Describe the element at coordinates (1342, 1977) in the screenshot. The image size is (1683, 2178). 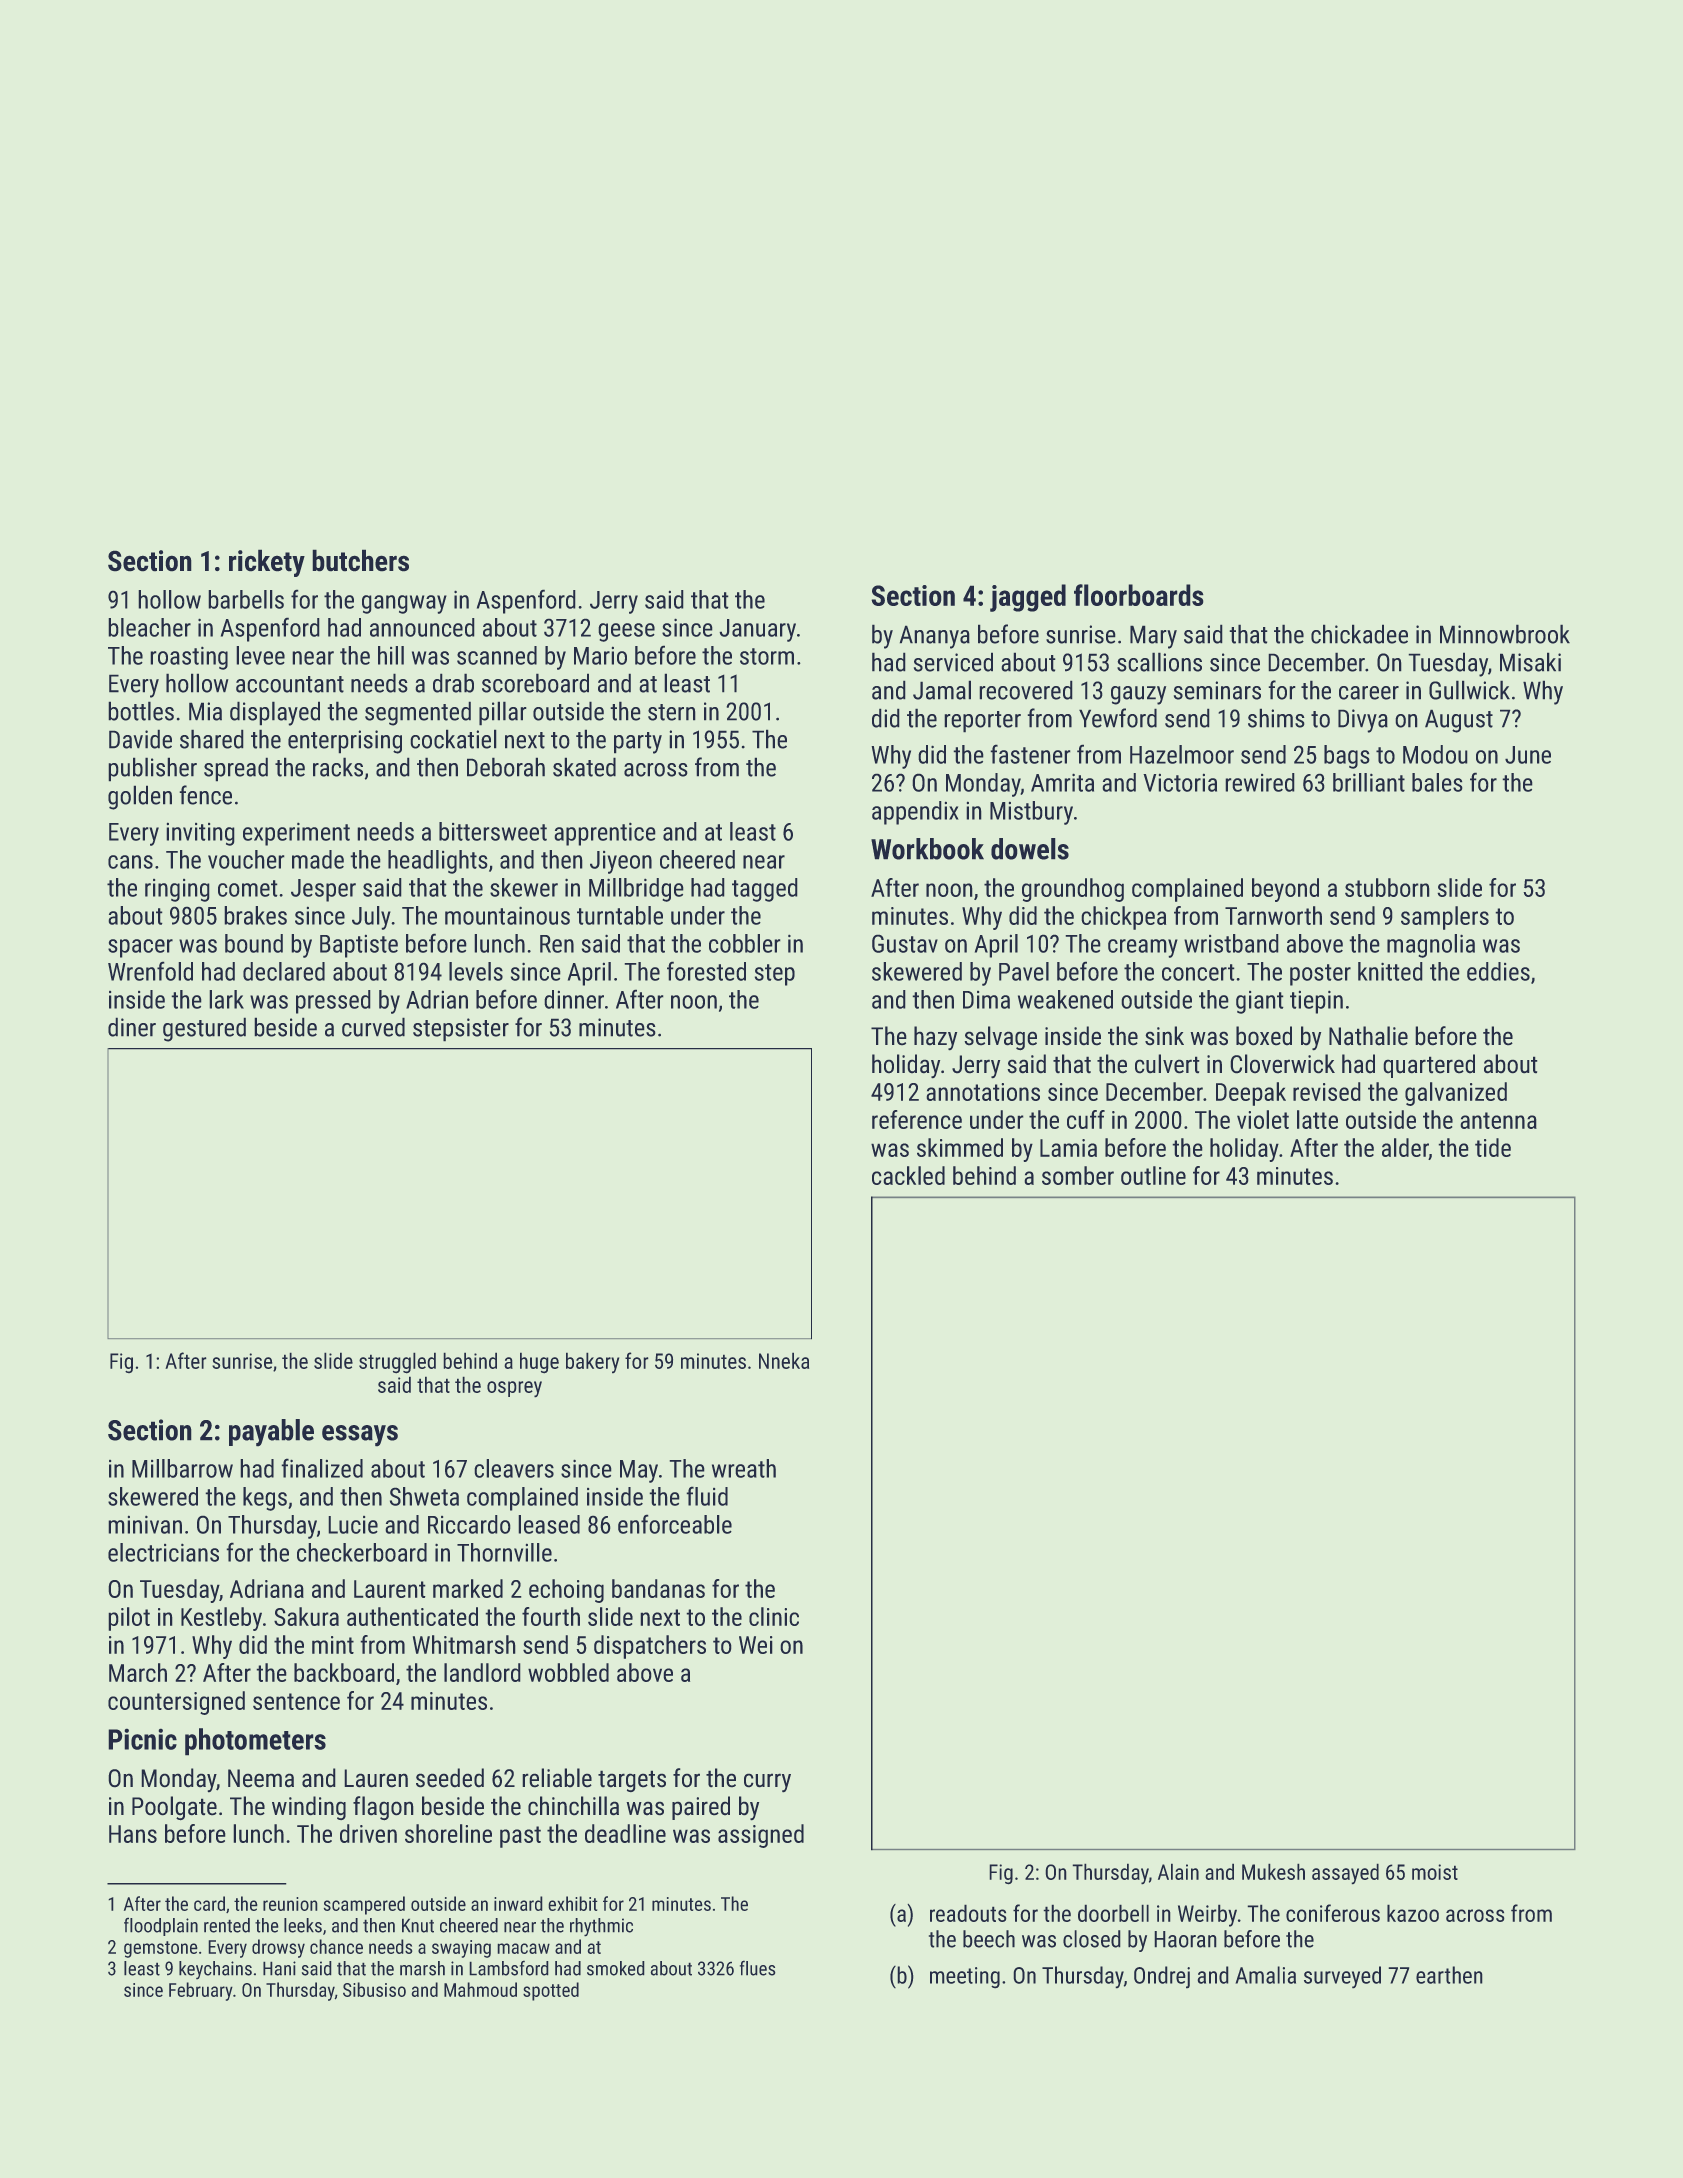
I see `surveyed` at that location.
